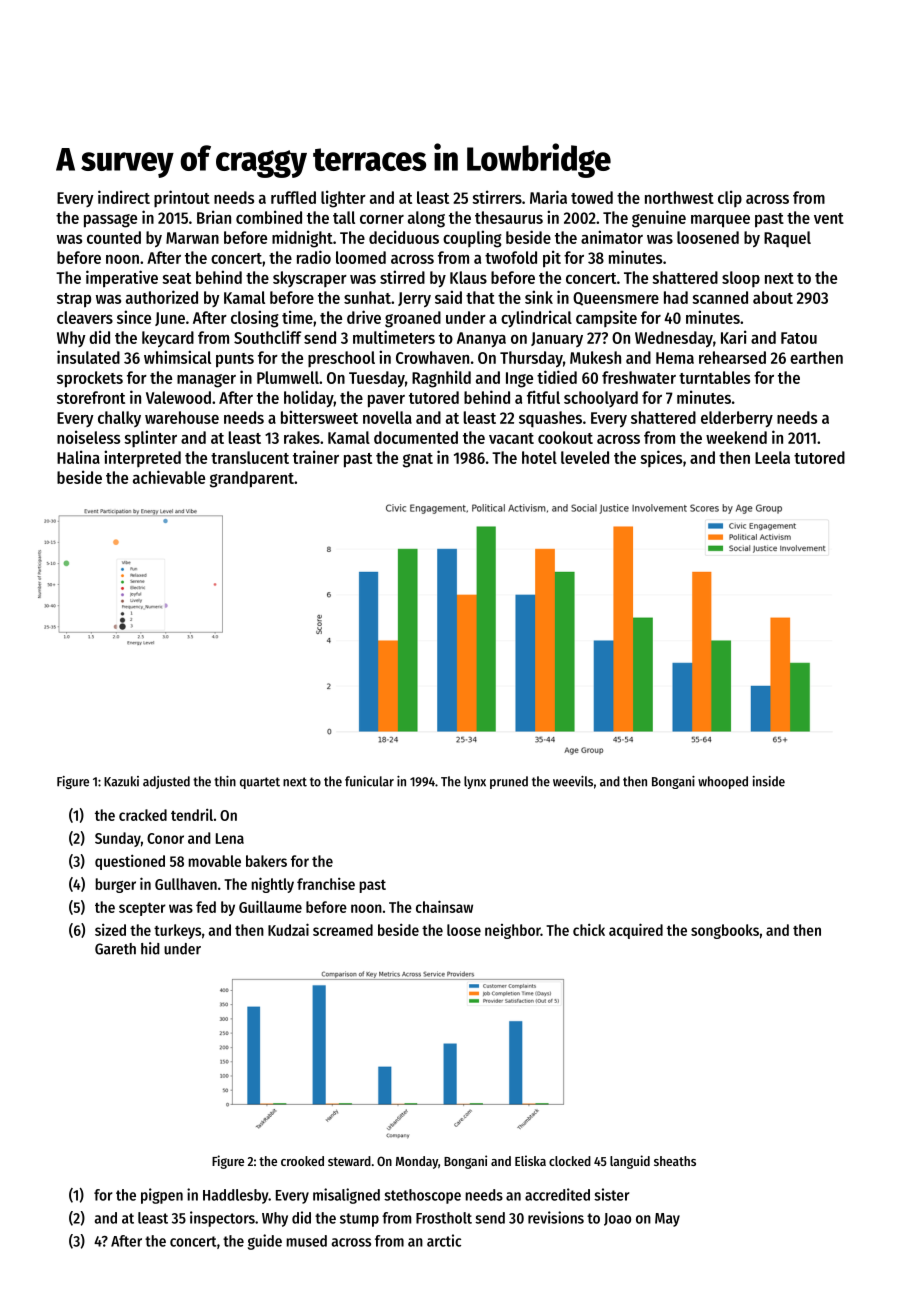 The height and width of the screenshot is (1316, 908). Describe the element at coordinates (252, 479) in the screenshot. I see `grandparent` at that location.
